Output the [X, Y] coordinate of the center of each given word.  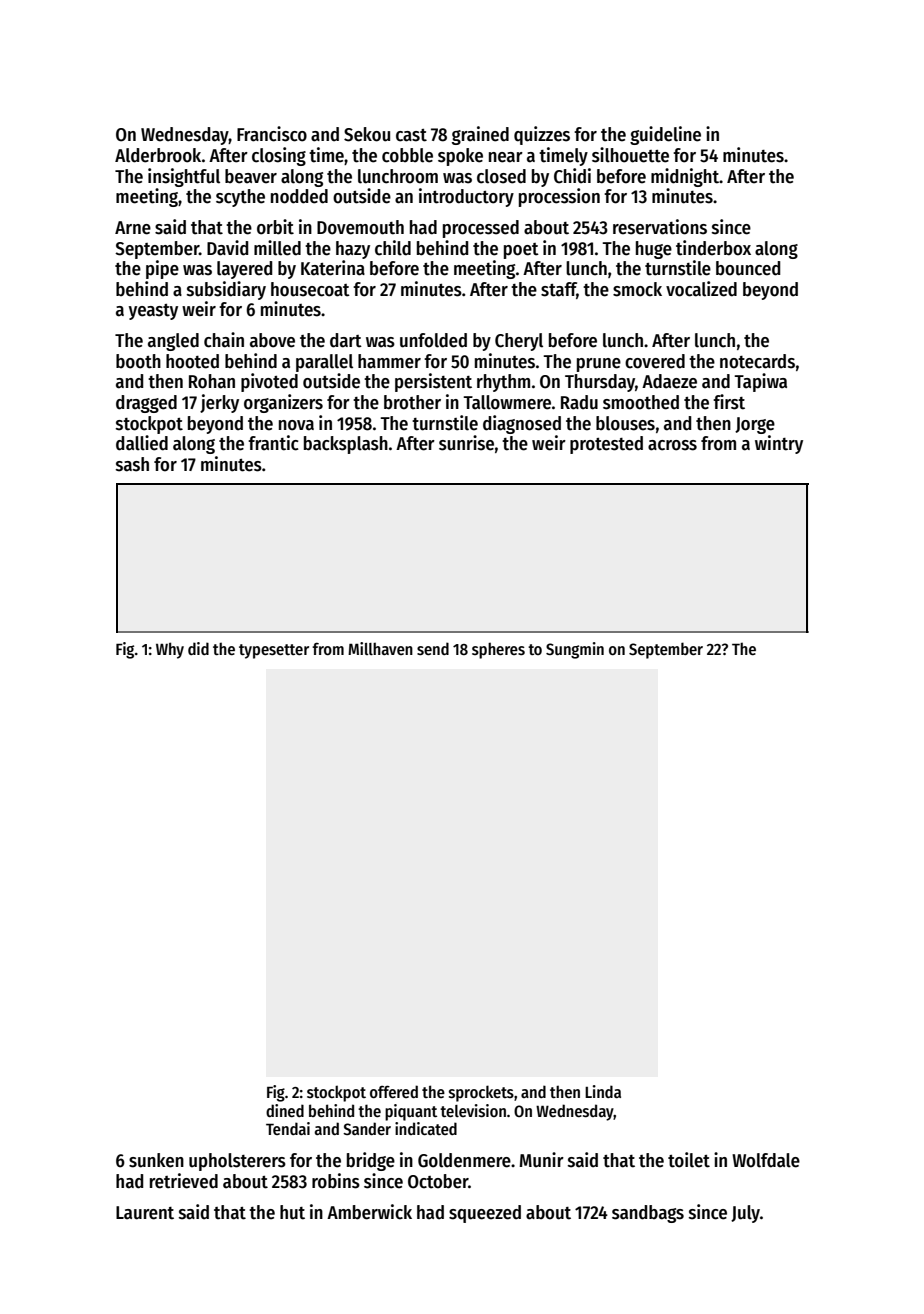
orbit [275, 227]
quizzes [542, 135]
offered [394, 1091]
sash [132, 464]
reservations [660, 227]
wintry [779, 444]
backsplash [346, 445]
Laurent [145, 1213]
